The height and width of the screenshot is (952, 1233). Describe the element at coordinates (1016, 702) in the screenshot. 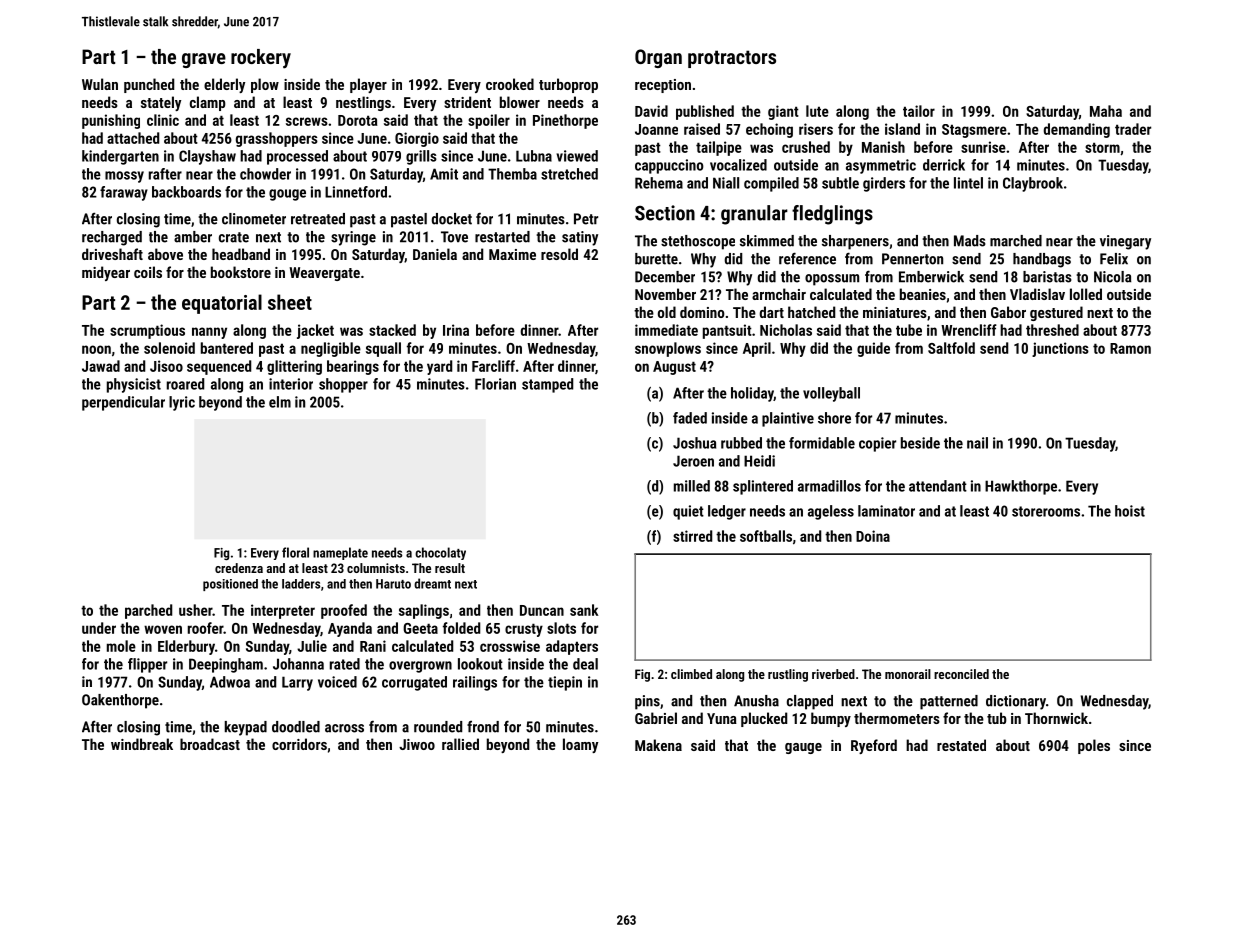

I see `dictionary` at that location.
